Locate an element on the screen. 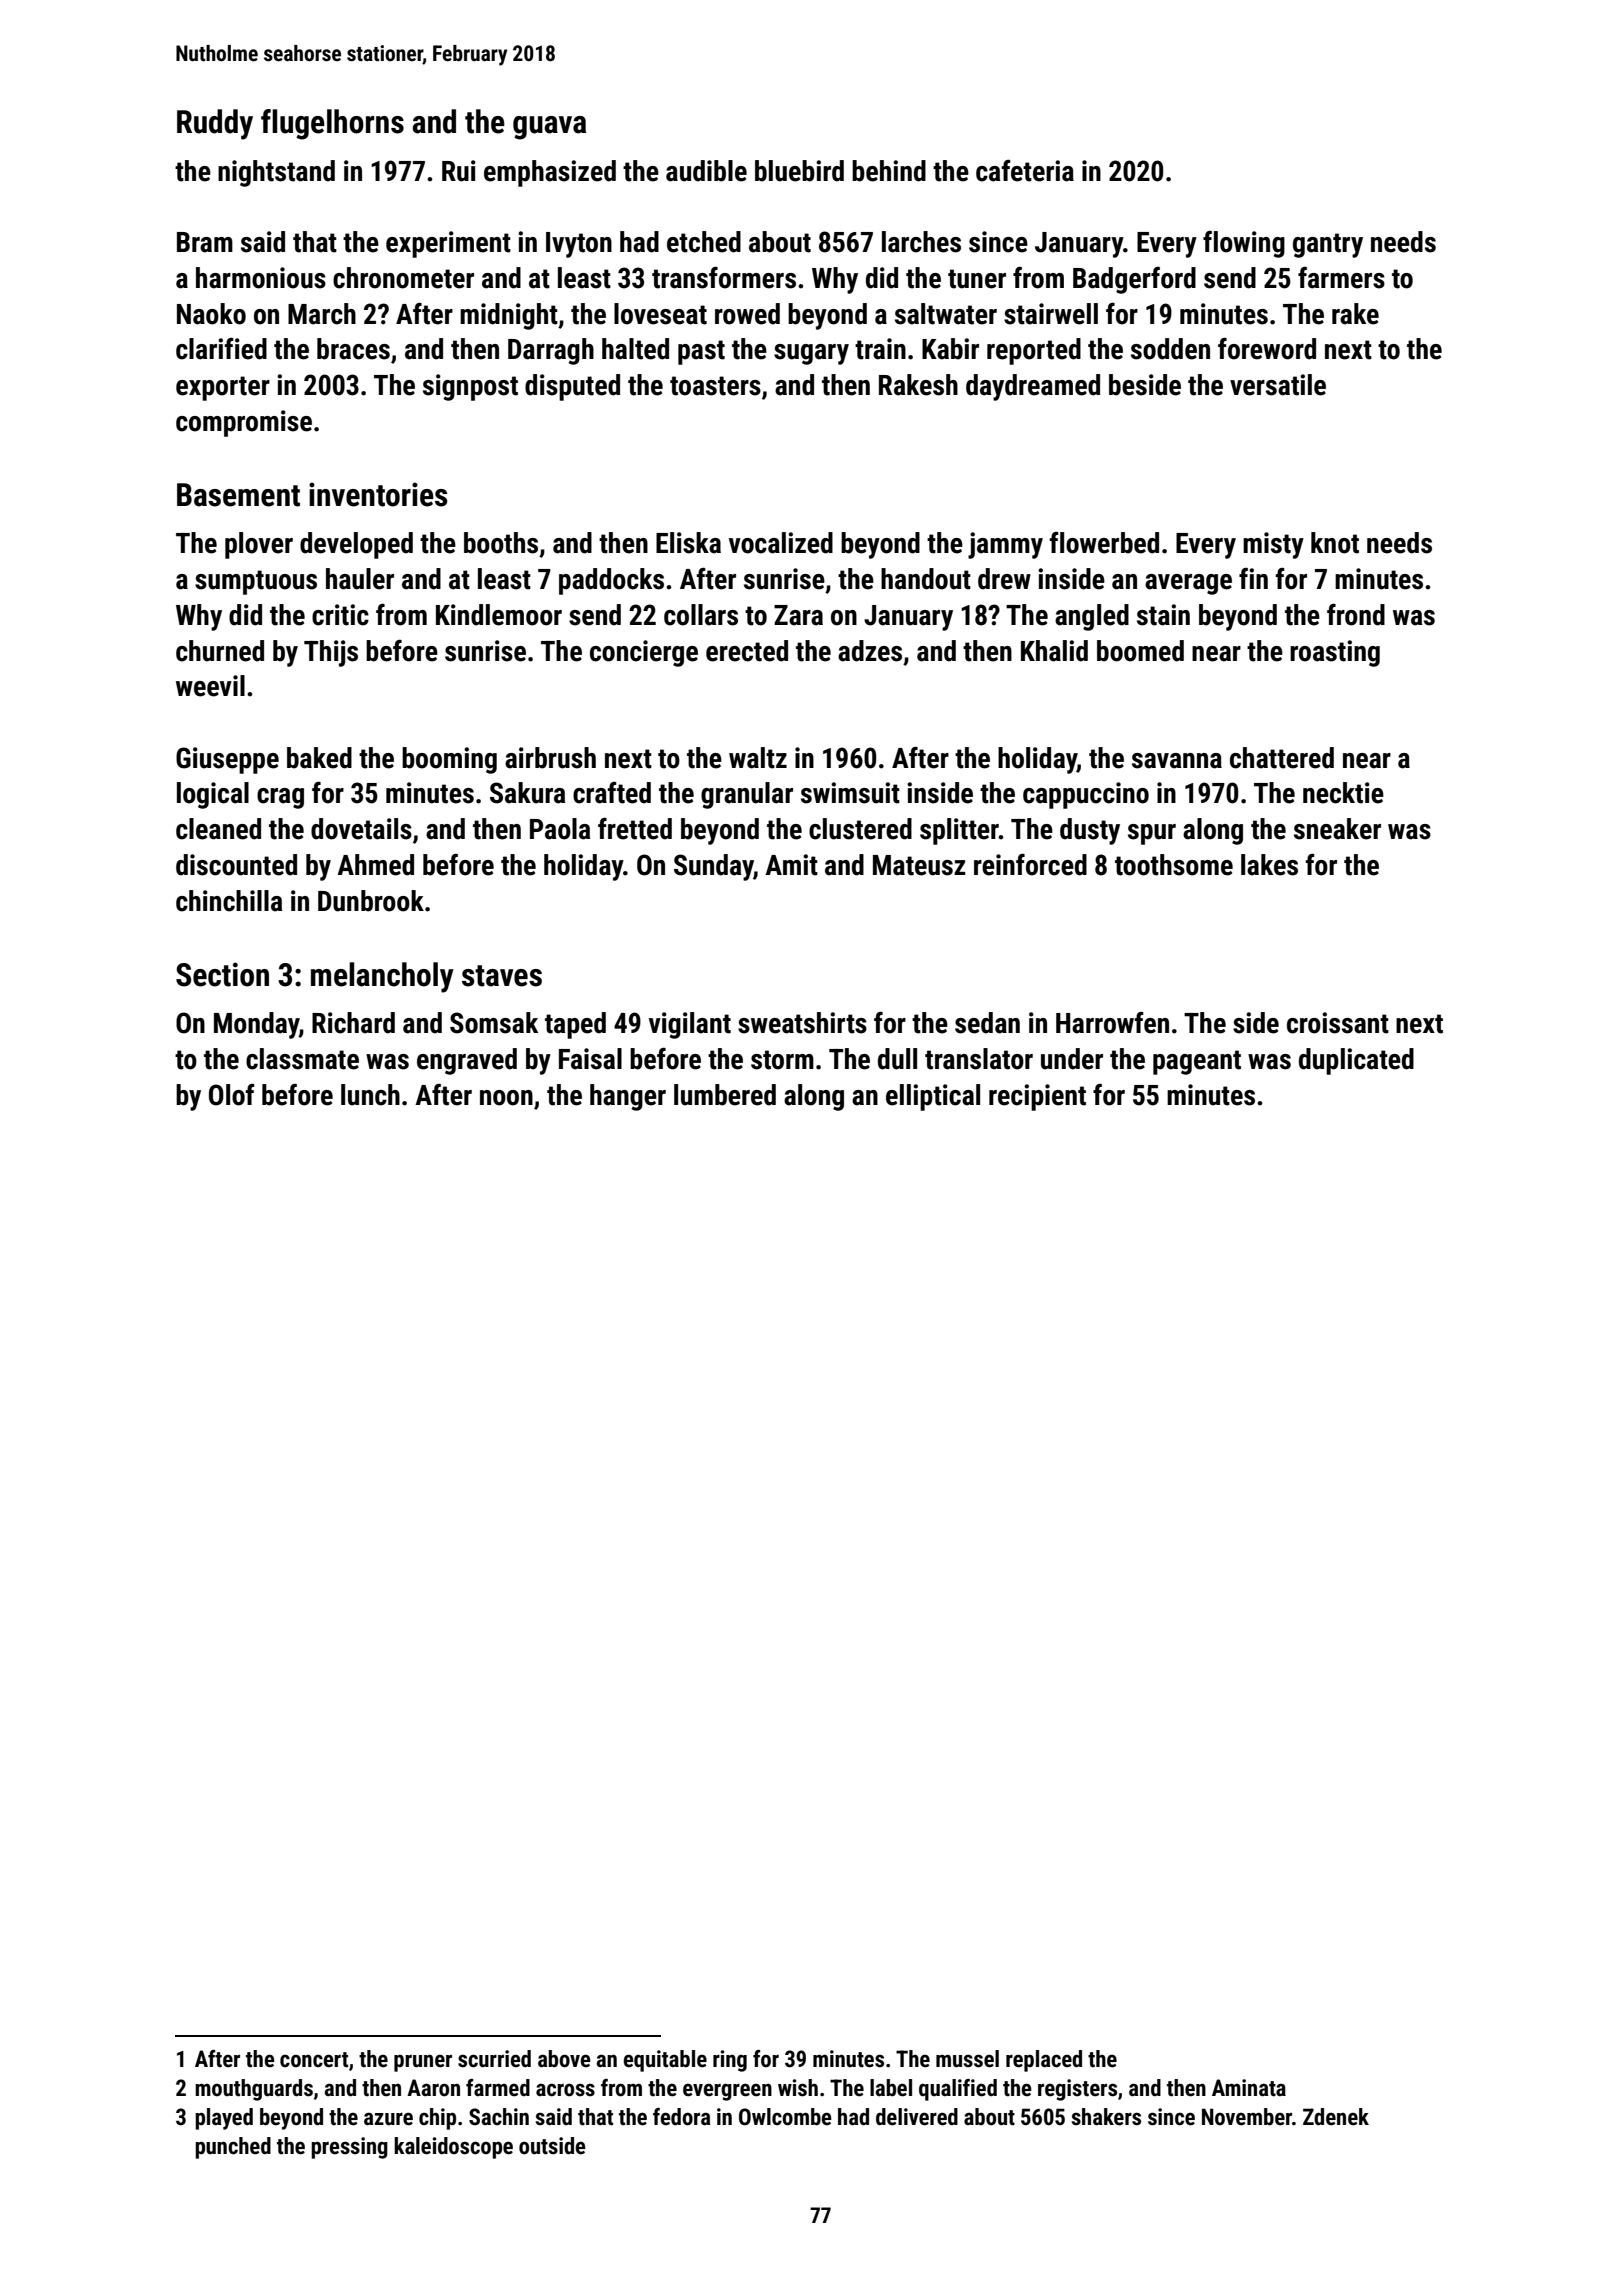 This screenshot has width=1620, height=2292. flowing is located at coordinates (1244, 244).
